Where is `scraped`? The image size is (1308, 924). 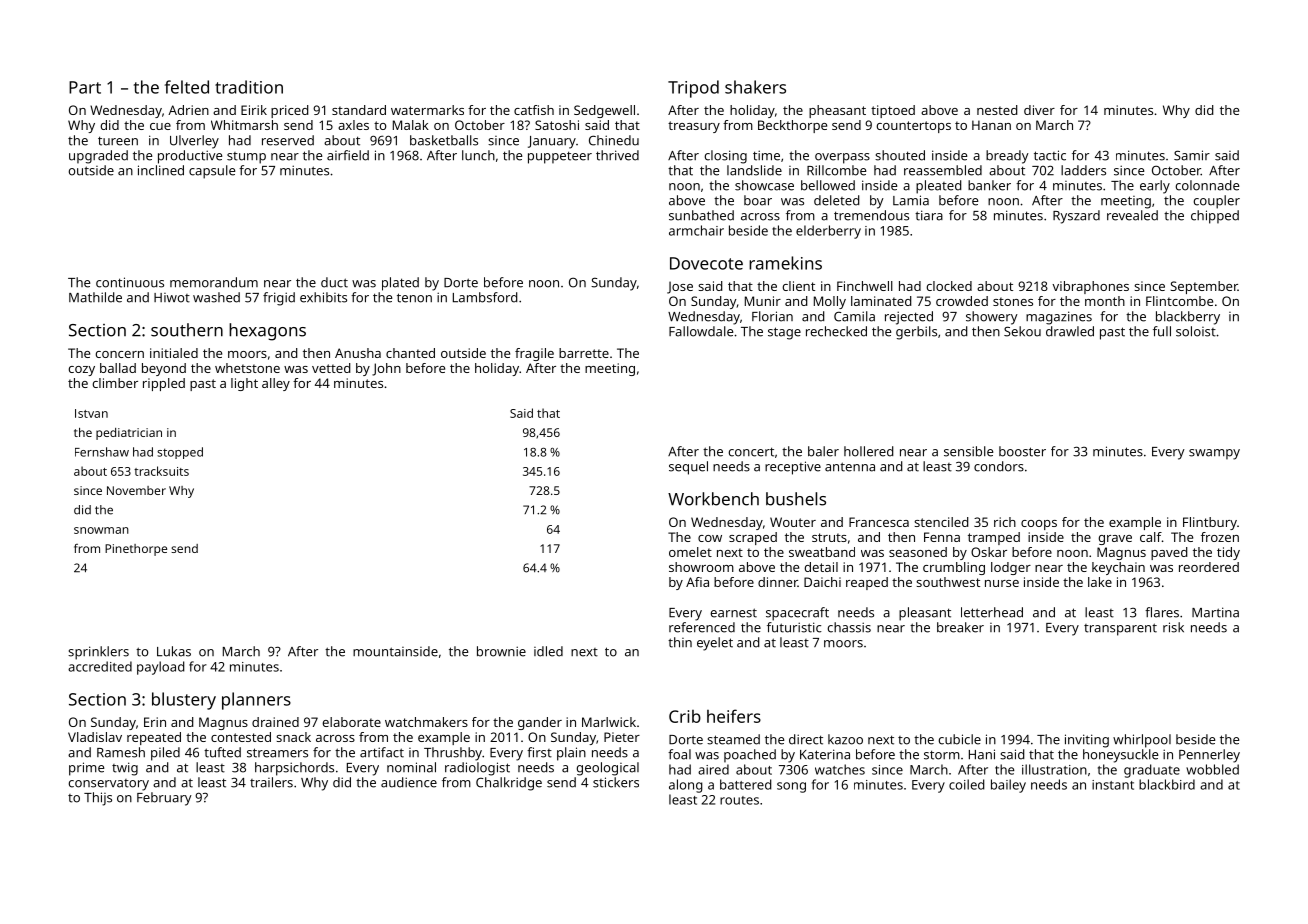
scraped is located at coordinates (753, 538).
